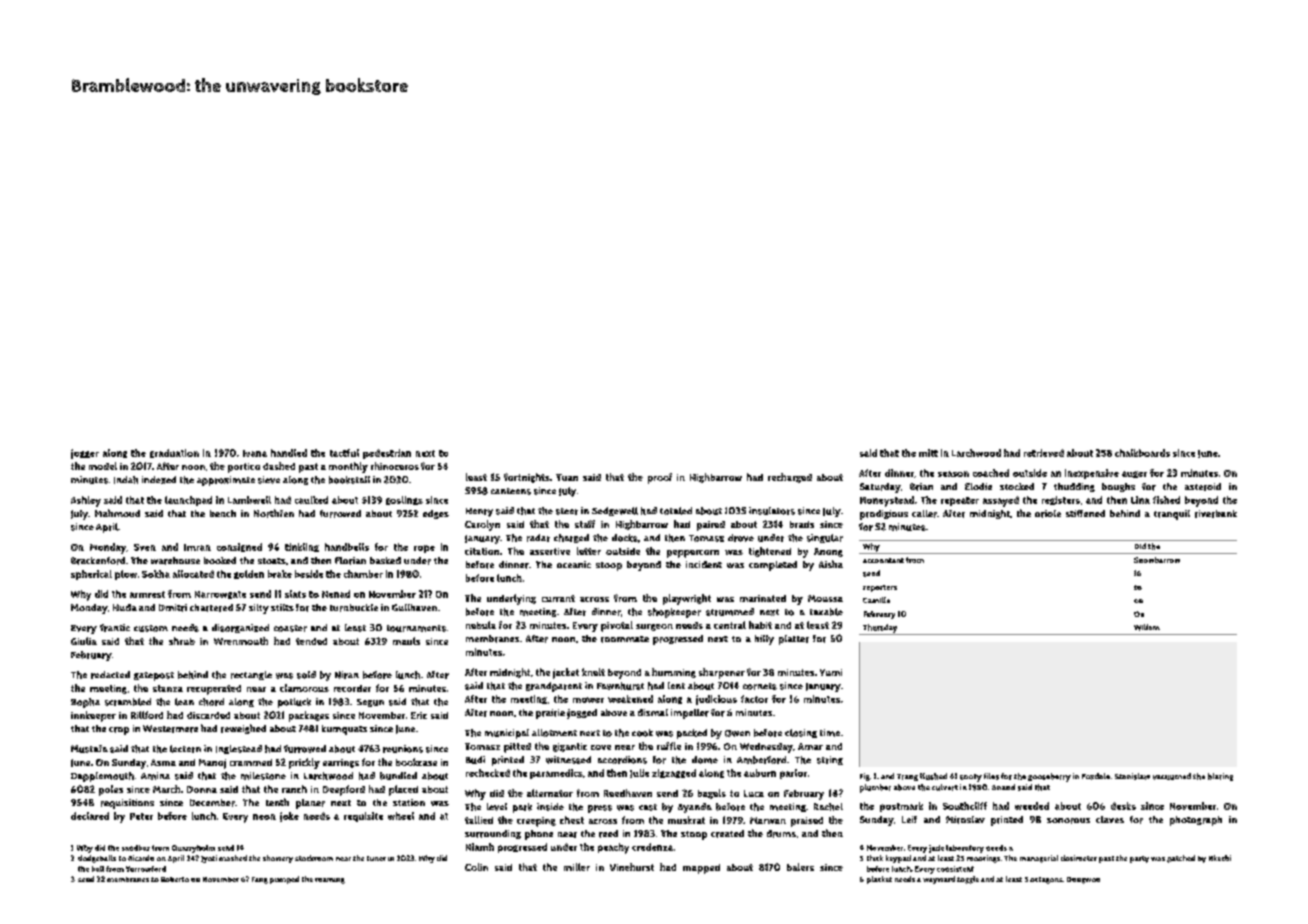 Image resolution: width=1308 pixels, height=924 pixels. What do you see at coordinates (174, 453) in the screenshot?
I see `graduation` at bounding box center [174, 453].
